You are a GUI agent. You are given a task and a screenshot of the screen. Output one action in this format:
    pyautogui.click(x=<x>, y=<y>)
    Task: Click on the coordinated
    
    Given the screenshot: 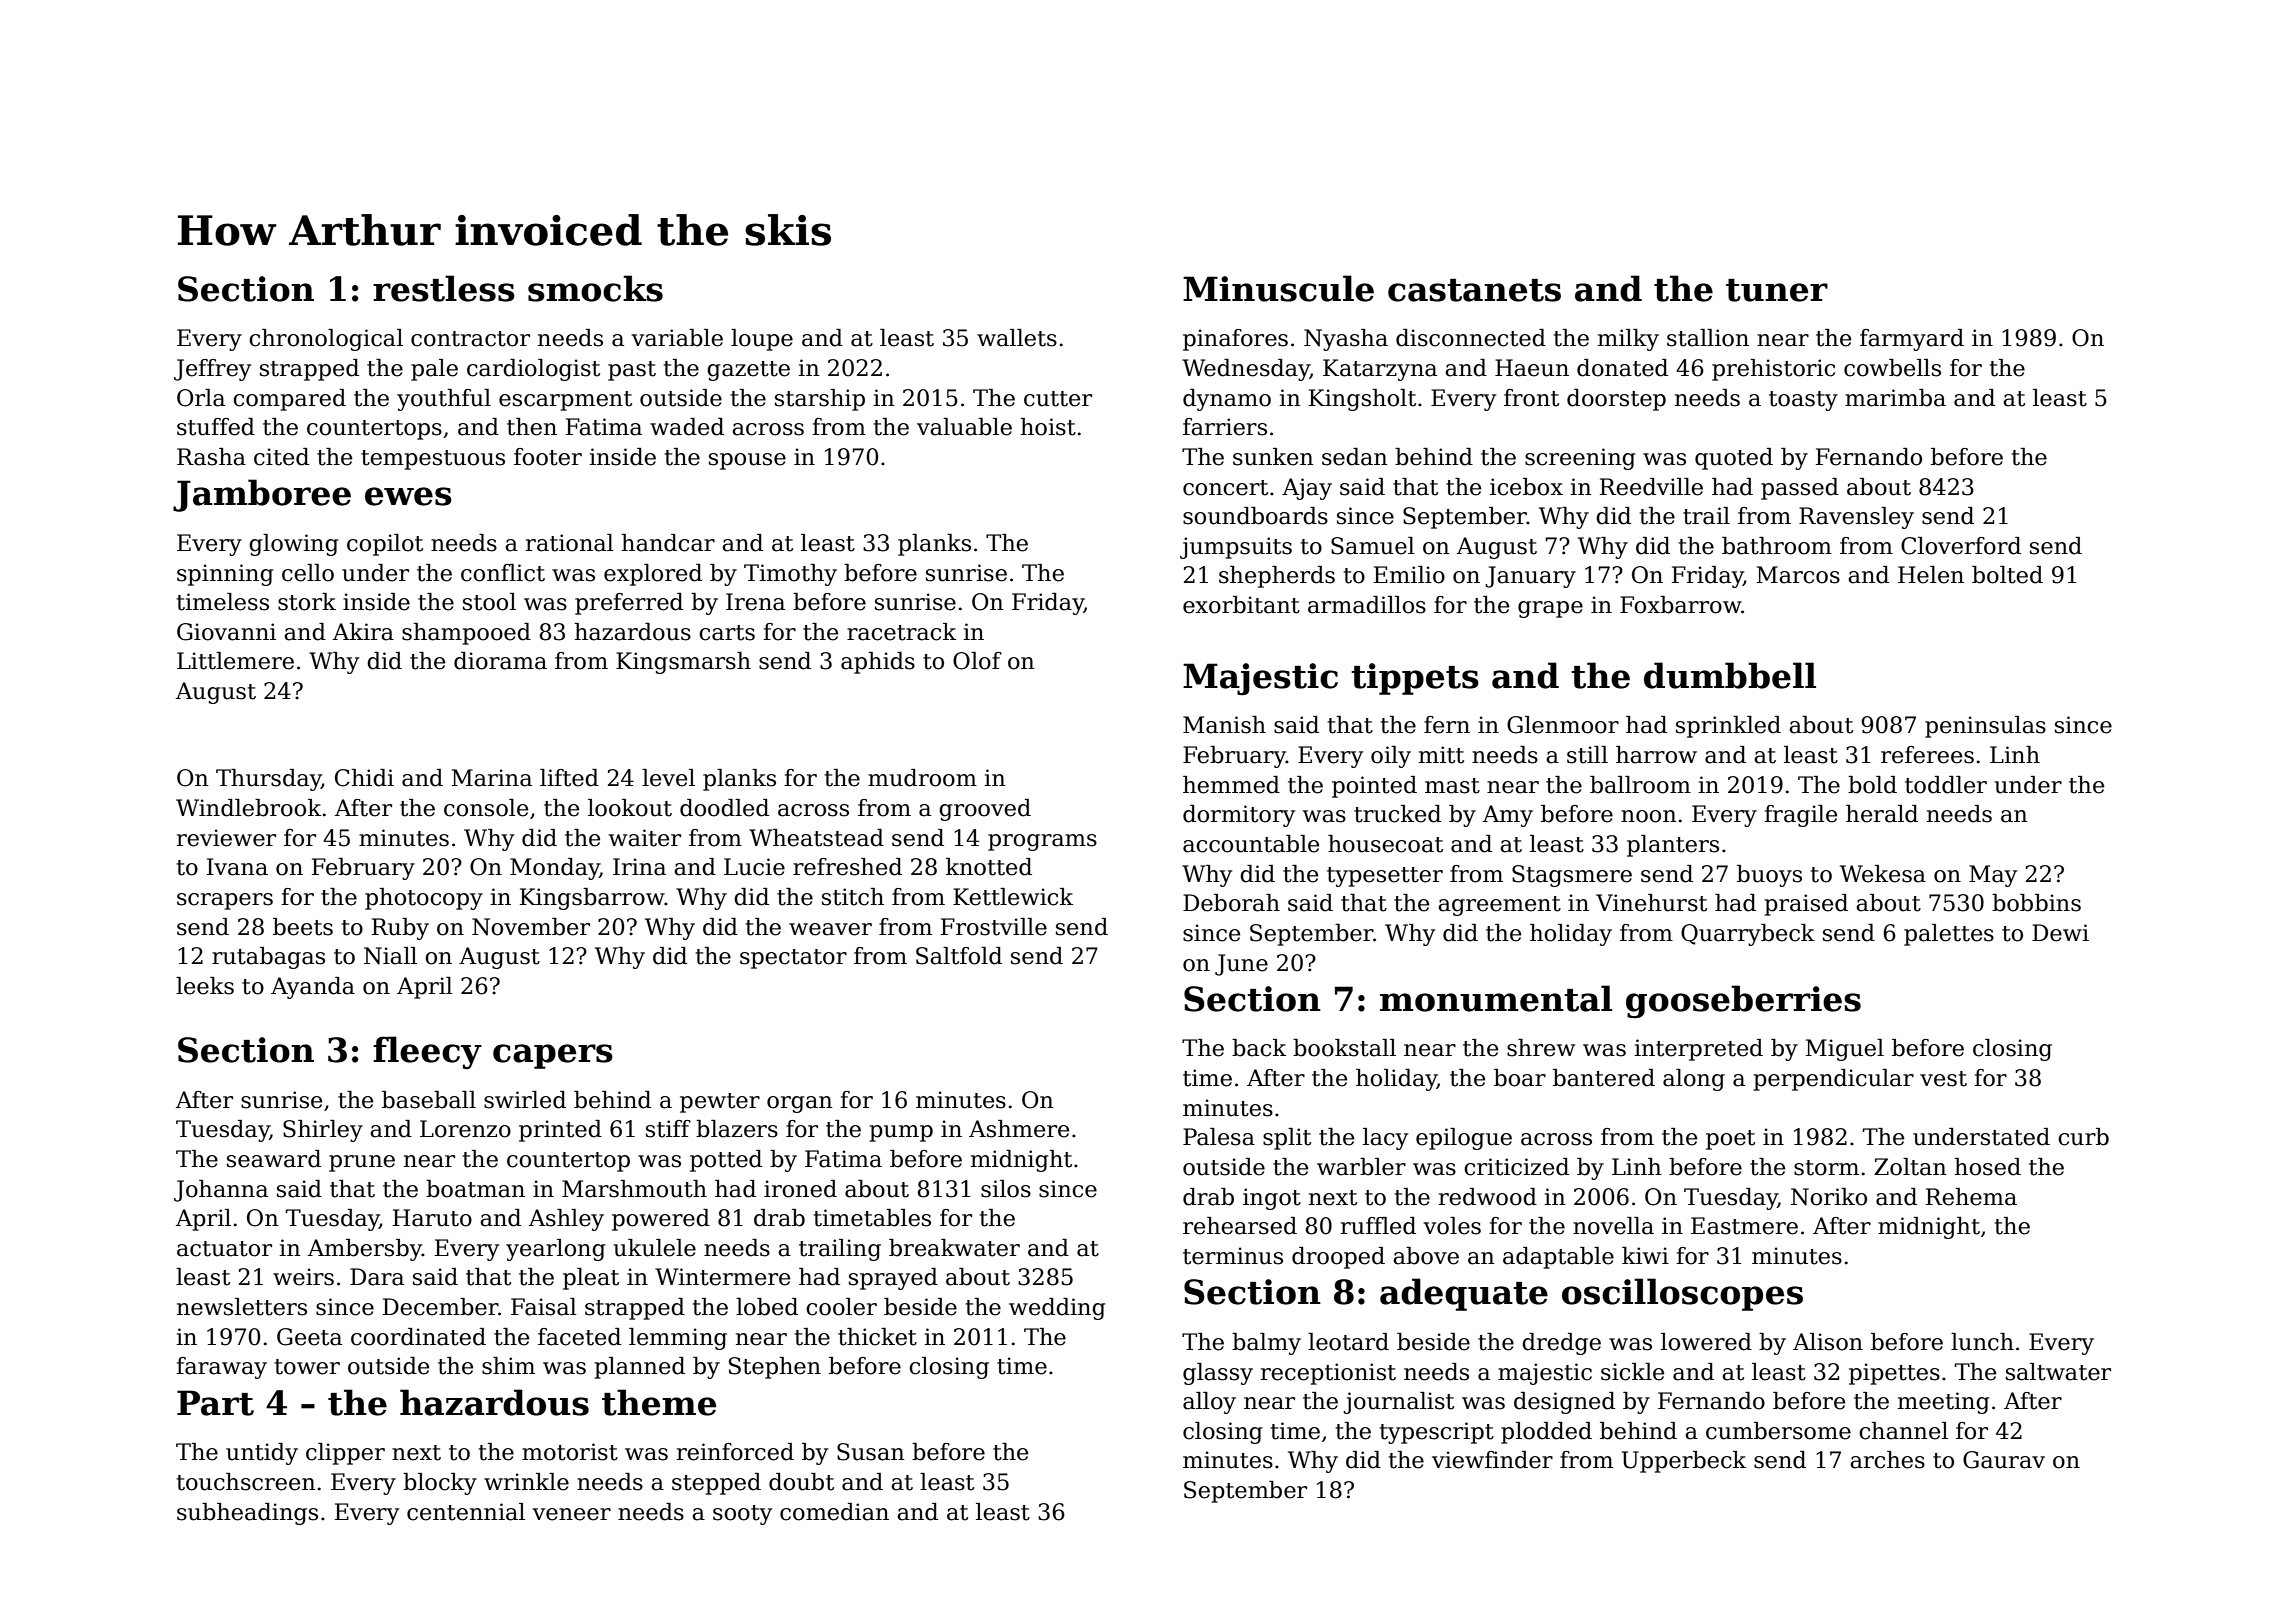 What is the action you would take?
    pyautogui.click(x=418, y=1337)
